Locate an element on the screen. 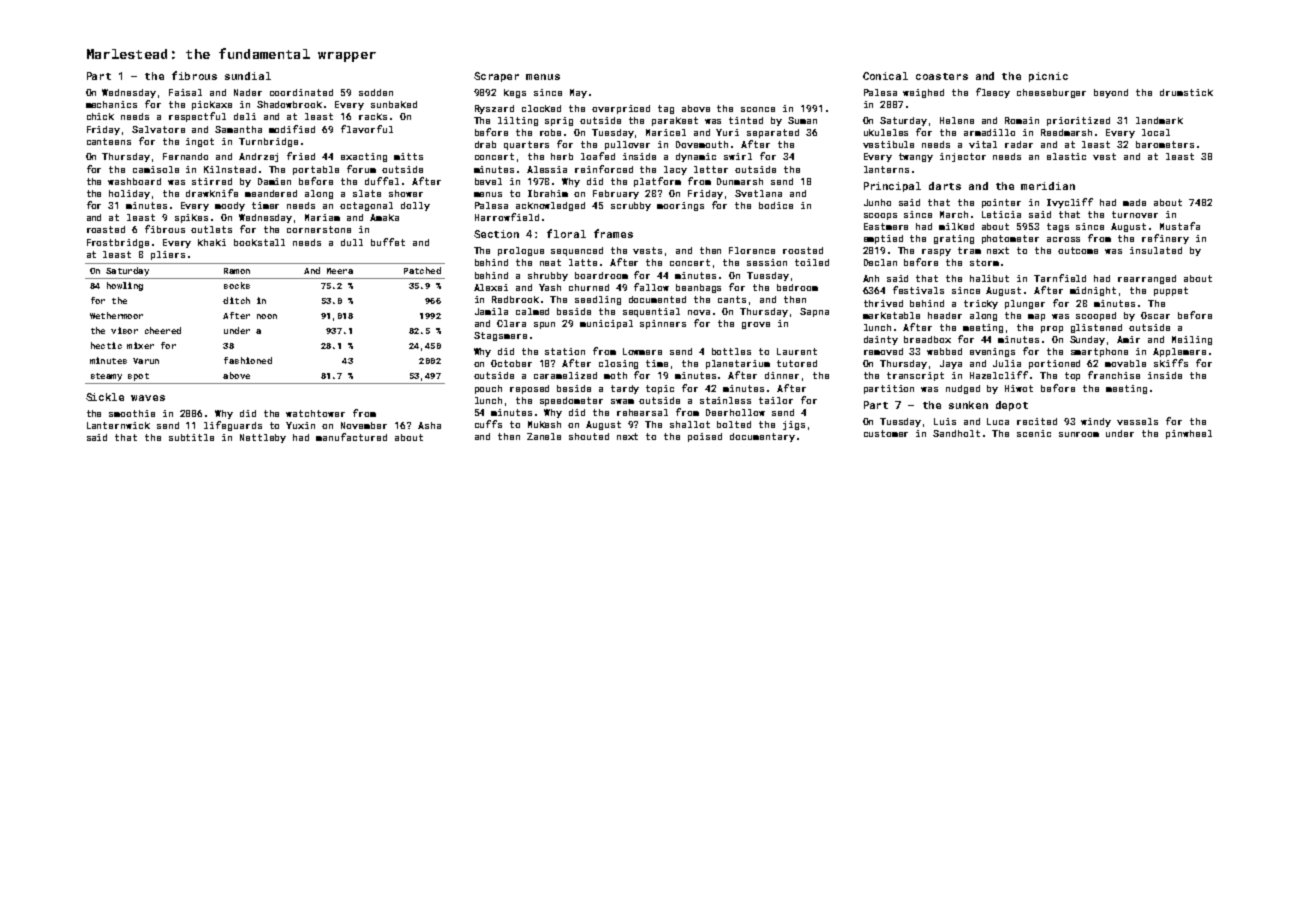 The image size is (1308, 924). pouch is located at coordinates (488, 389).
